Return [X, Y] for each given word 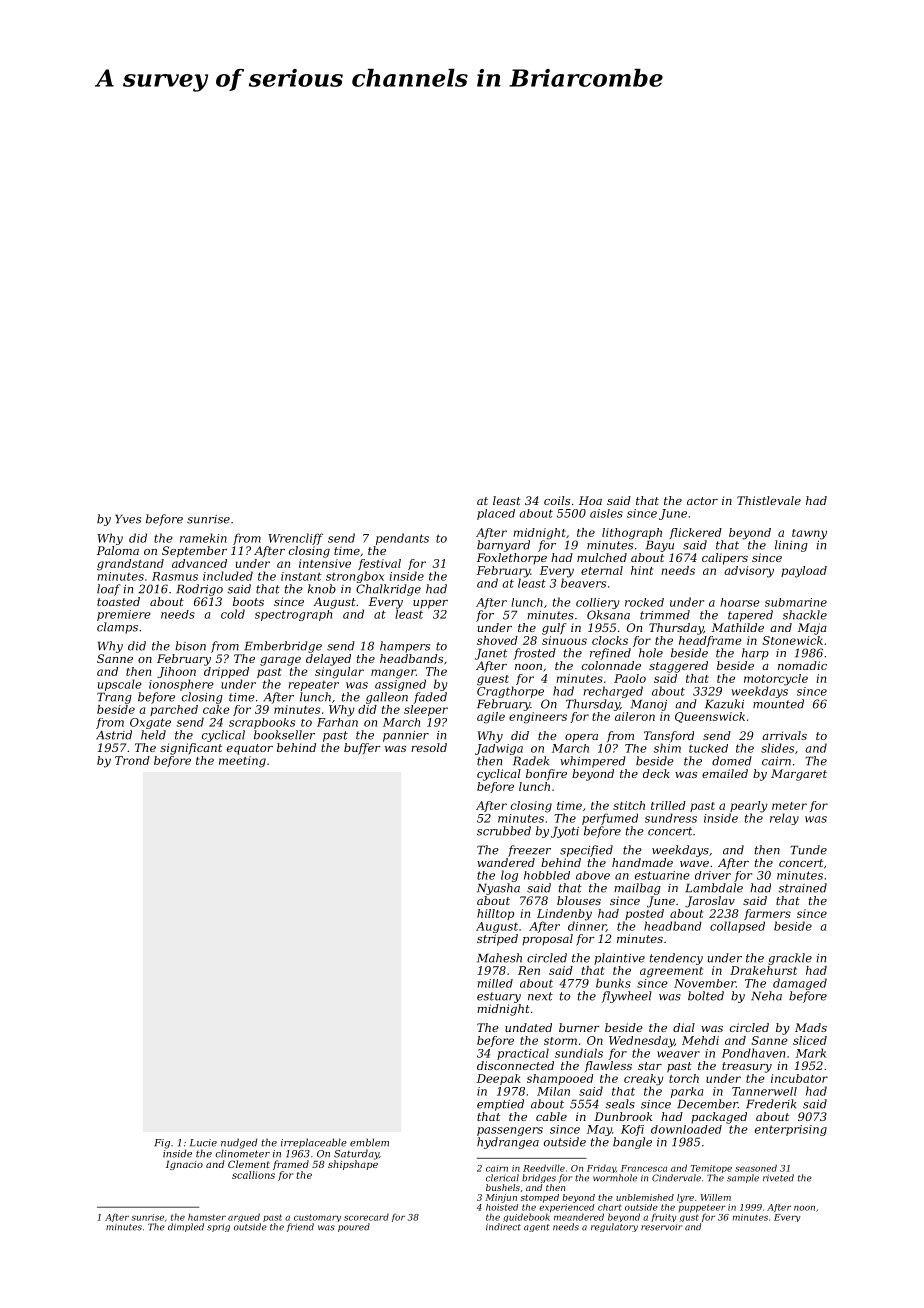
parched [174, 710]
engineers [538, 718]
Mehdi [700, 1040]
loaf [109, 590]
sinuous [564, 640]
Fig [162, 1144]
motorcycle [776, 680]
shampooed [560, 1079]
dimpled [186, 1227]
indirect [503, 1227]
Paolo [630, 678]
